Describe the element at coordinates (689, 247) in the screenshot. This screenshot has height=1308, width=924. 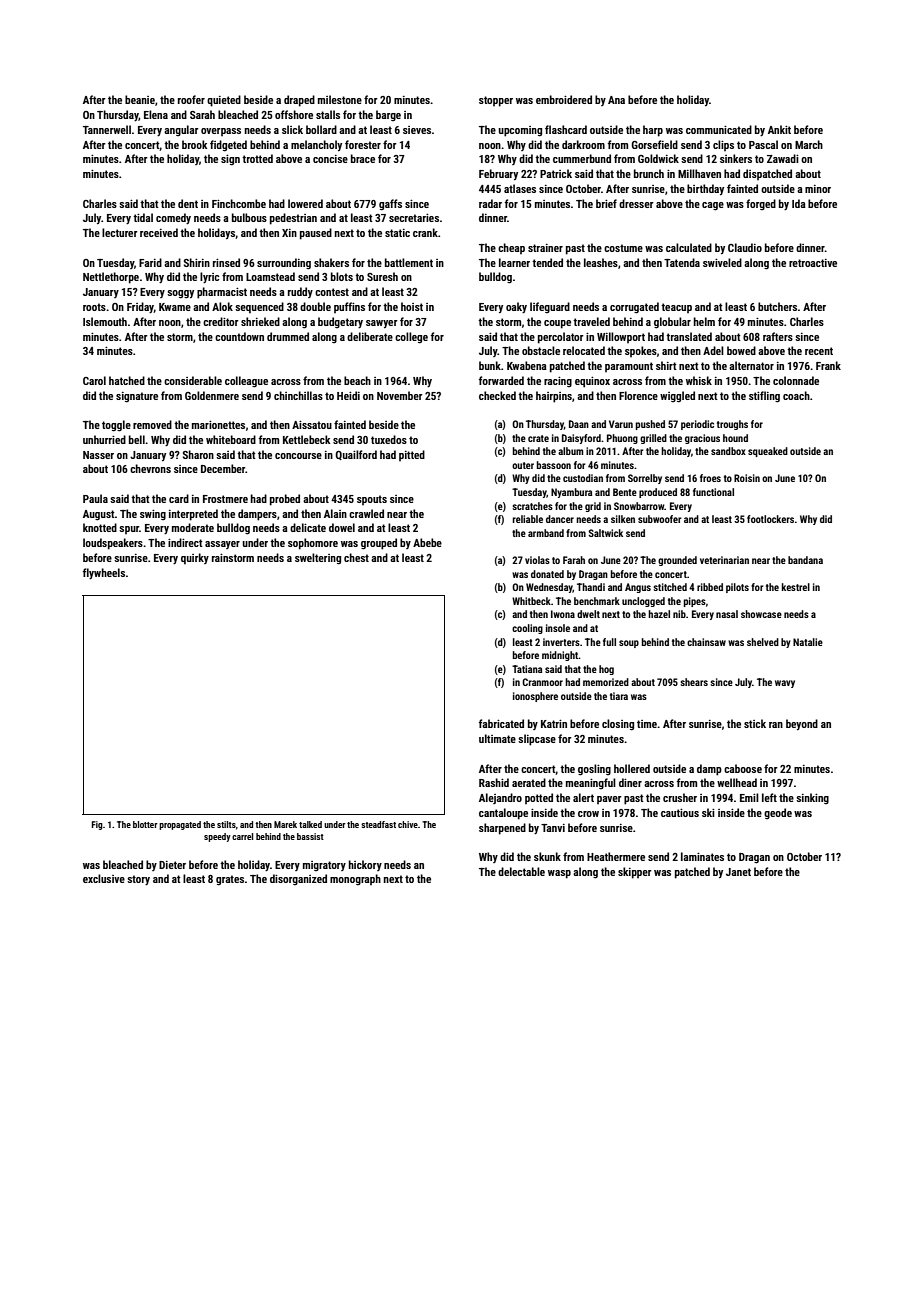
I see `calculated` at that location.
